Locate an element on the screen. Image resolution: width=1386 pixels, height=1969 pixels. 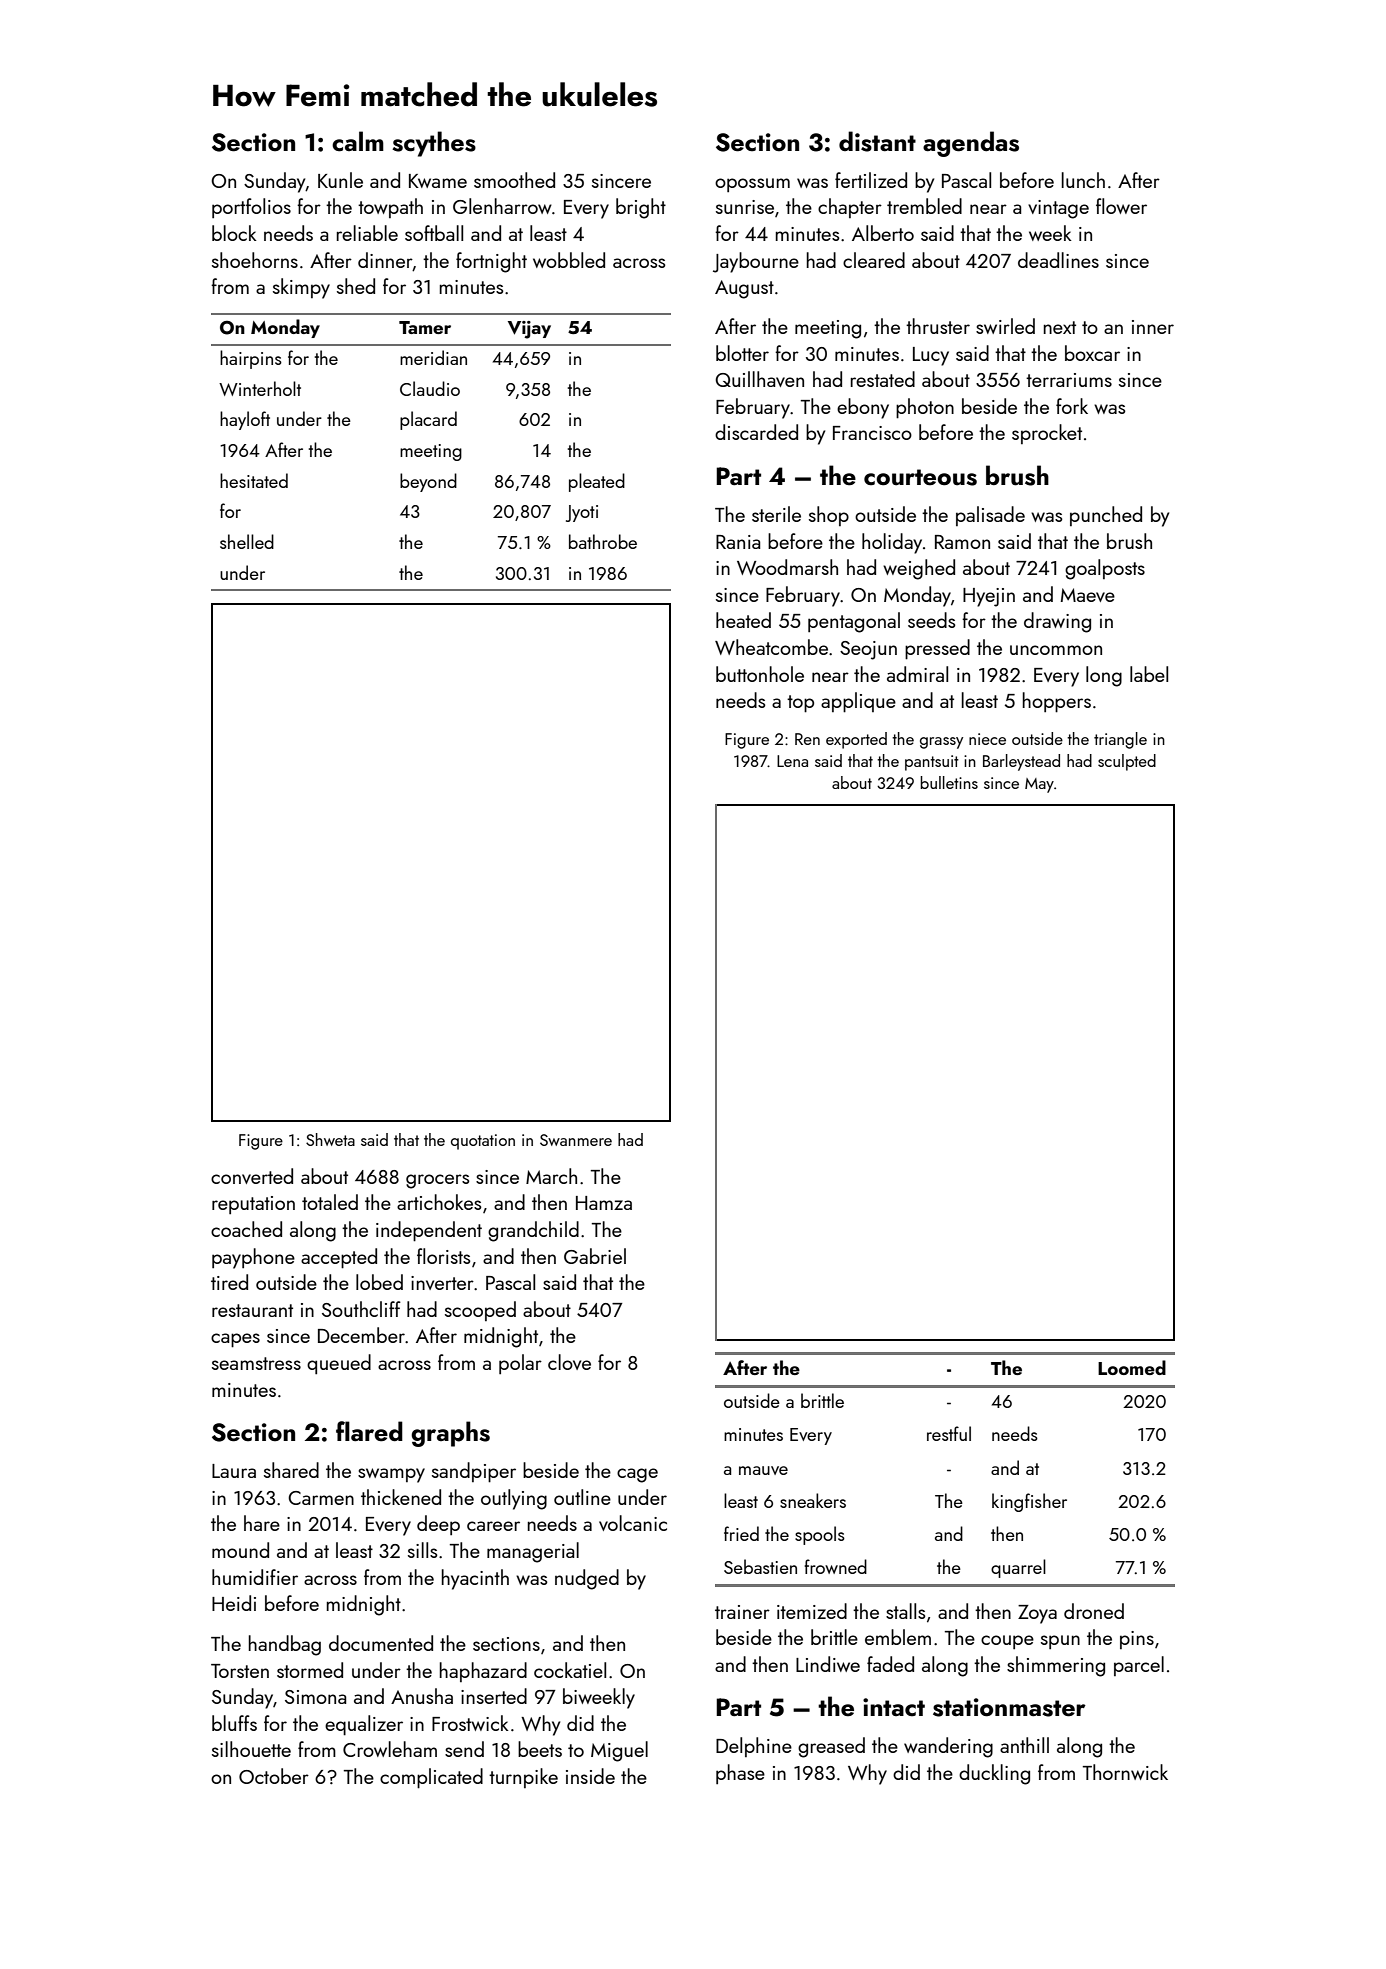
beyond is located at coordinates (428, 482).
